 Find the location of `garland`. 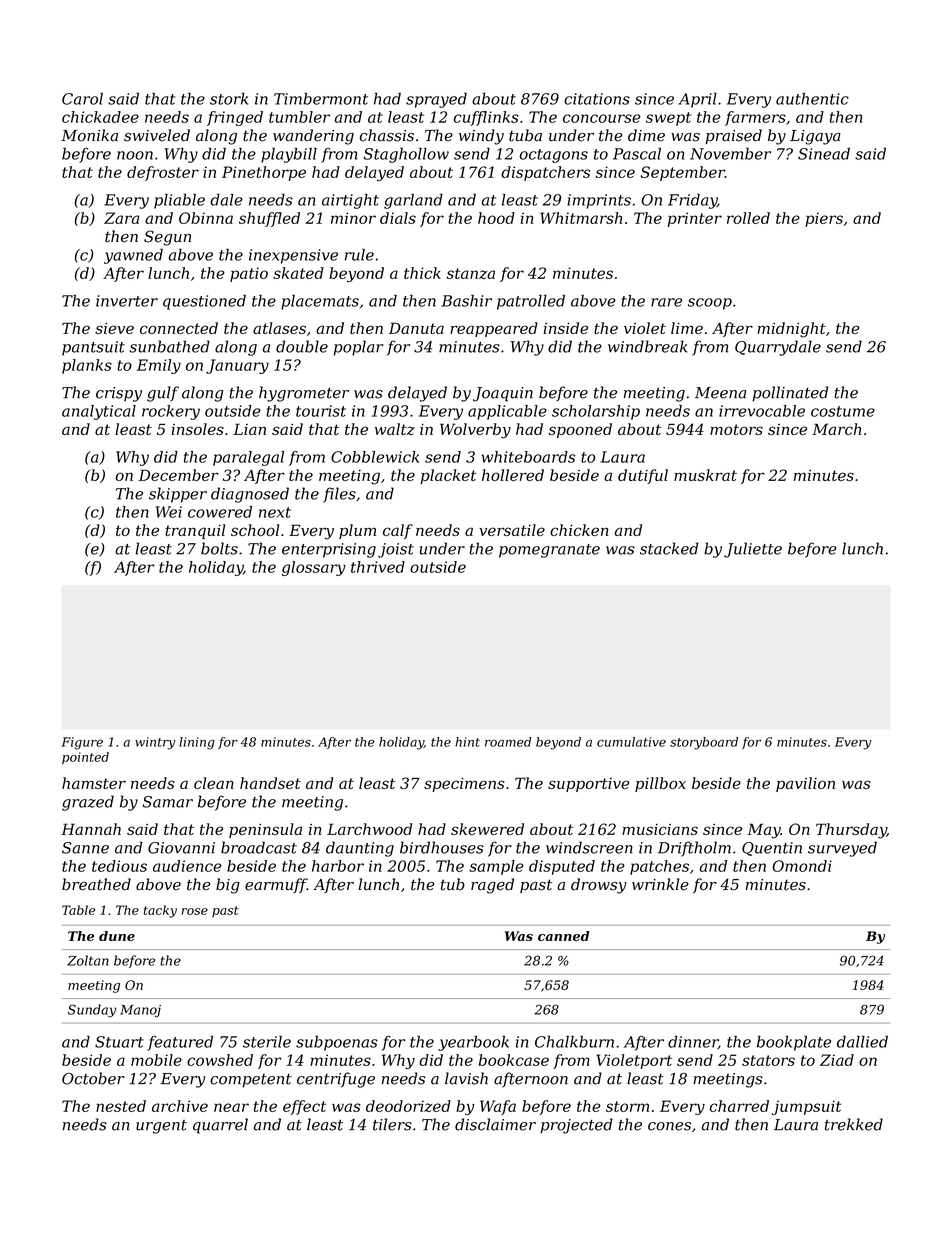

garland is located at coordinates (413, 201).
